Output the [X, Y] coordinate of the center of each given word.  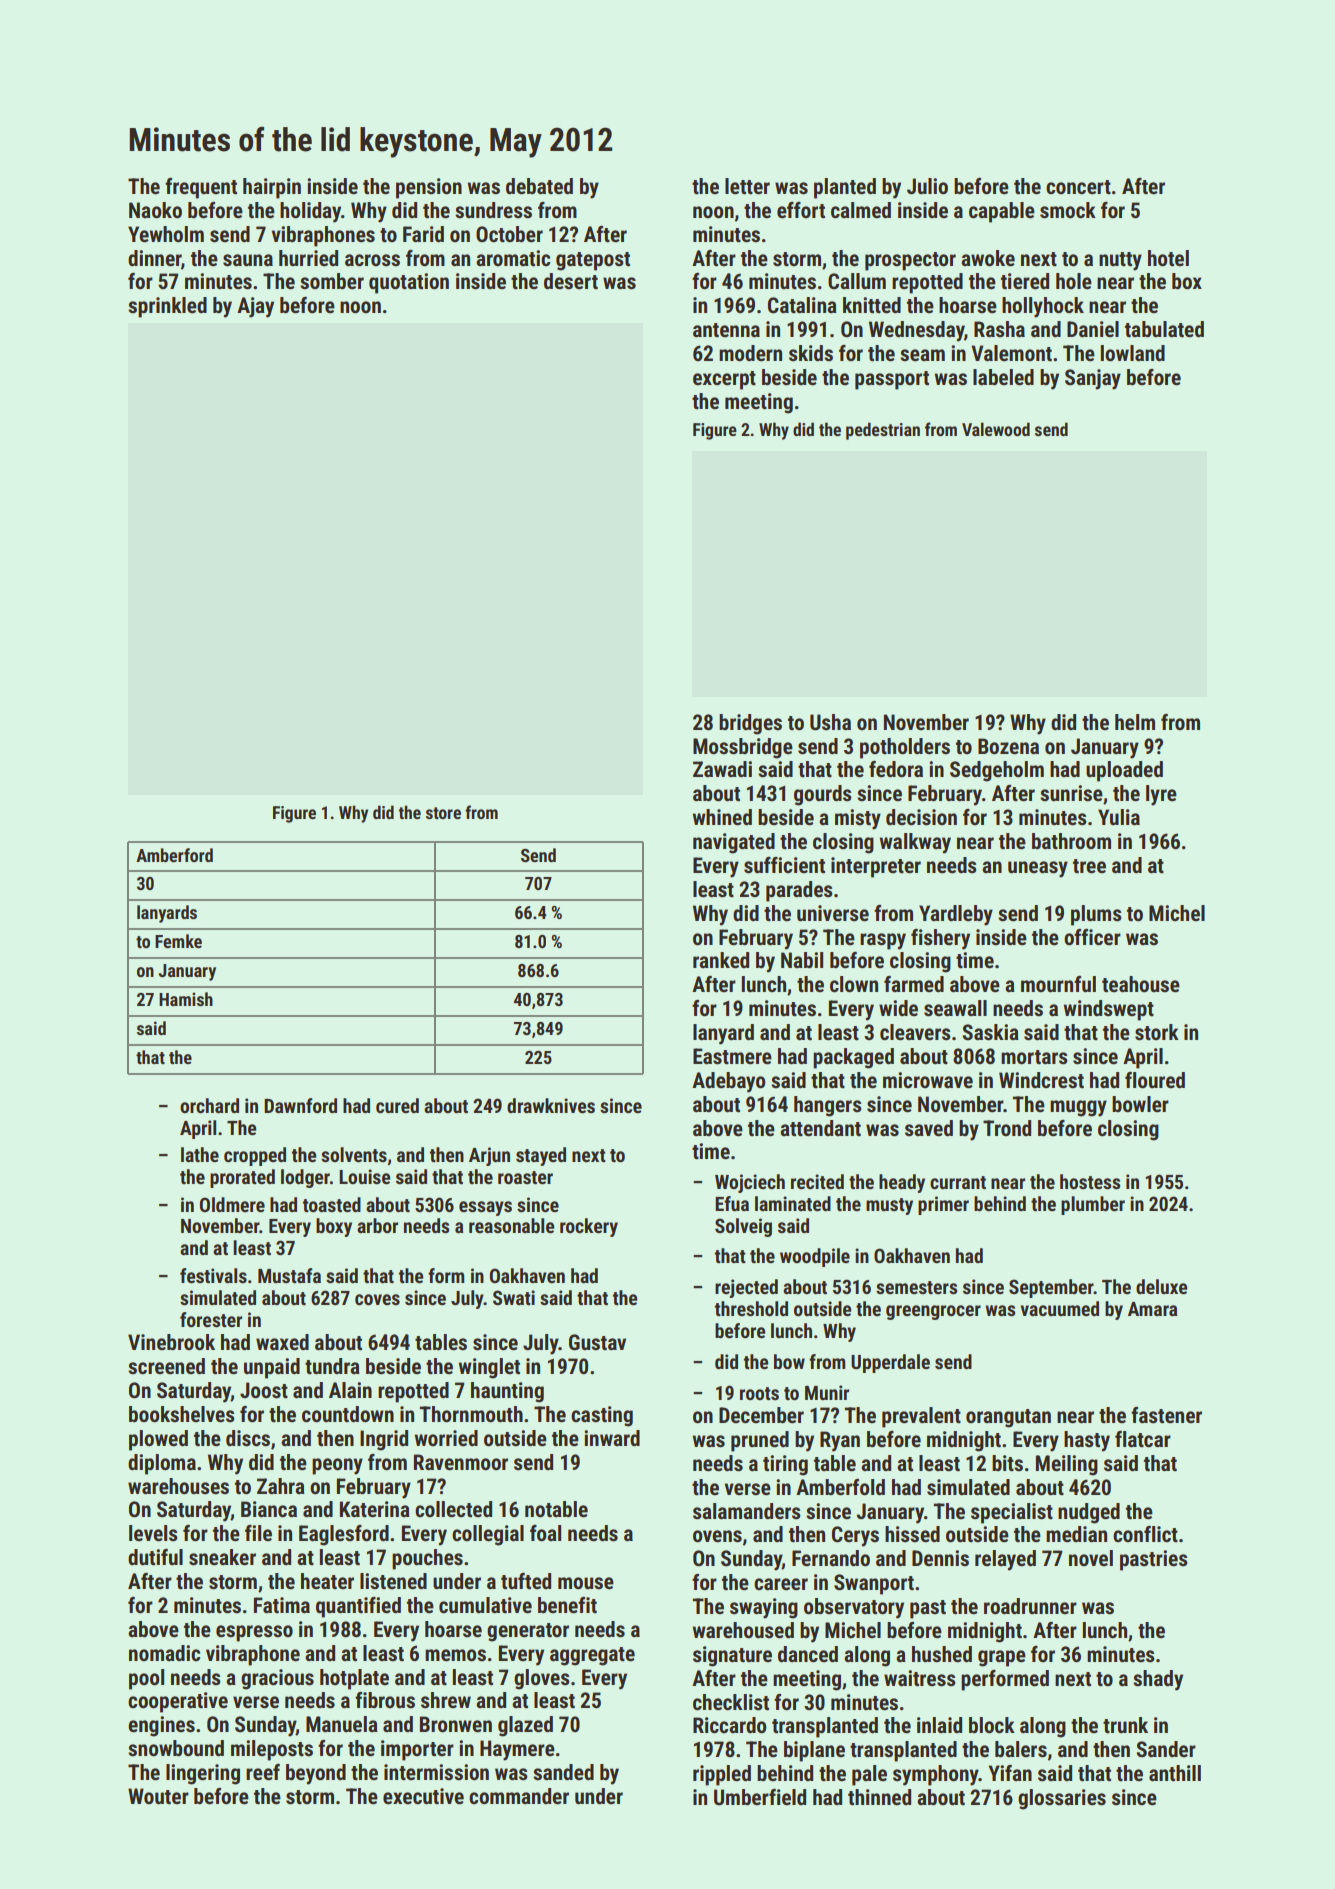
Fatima [282, 1605]
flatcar [1143, 1439]
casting [602, 1416]
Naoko [155, 210]
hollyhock [1043, 307]
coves [377, 1299]
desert [571, 281]
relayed [1005, 1560]
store [443, 813]
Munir [827, 1392]
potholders [905, 748]
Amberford [174, 855]
